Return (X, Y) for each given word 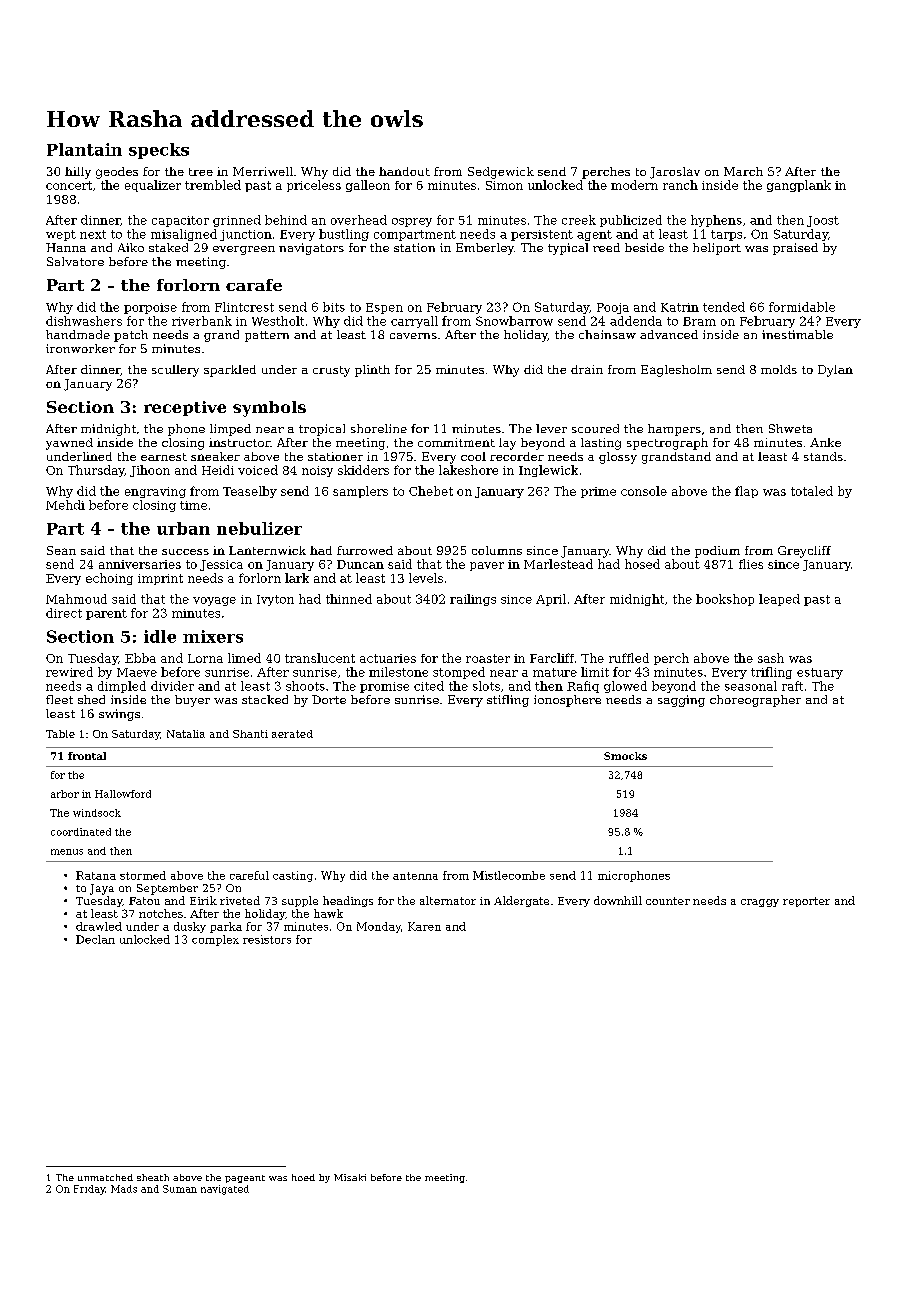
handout (404, 171)
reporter (806, 902)
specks (159, 151)
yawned (69, 444)
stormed (143, 875)
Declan (95, 939)
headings (348, 901)
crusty (331, 371)
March (743, 171)
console (644, 491)
